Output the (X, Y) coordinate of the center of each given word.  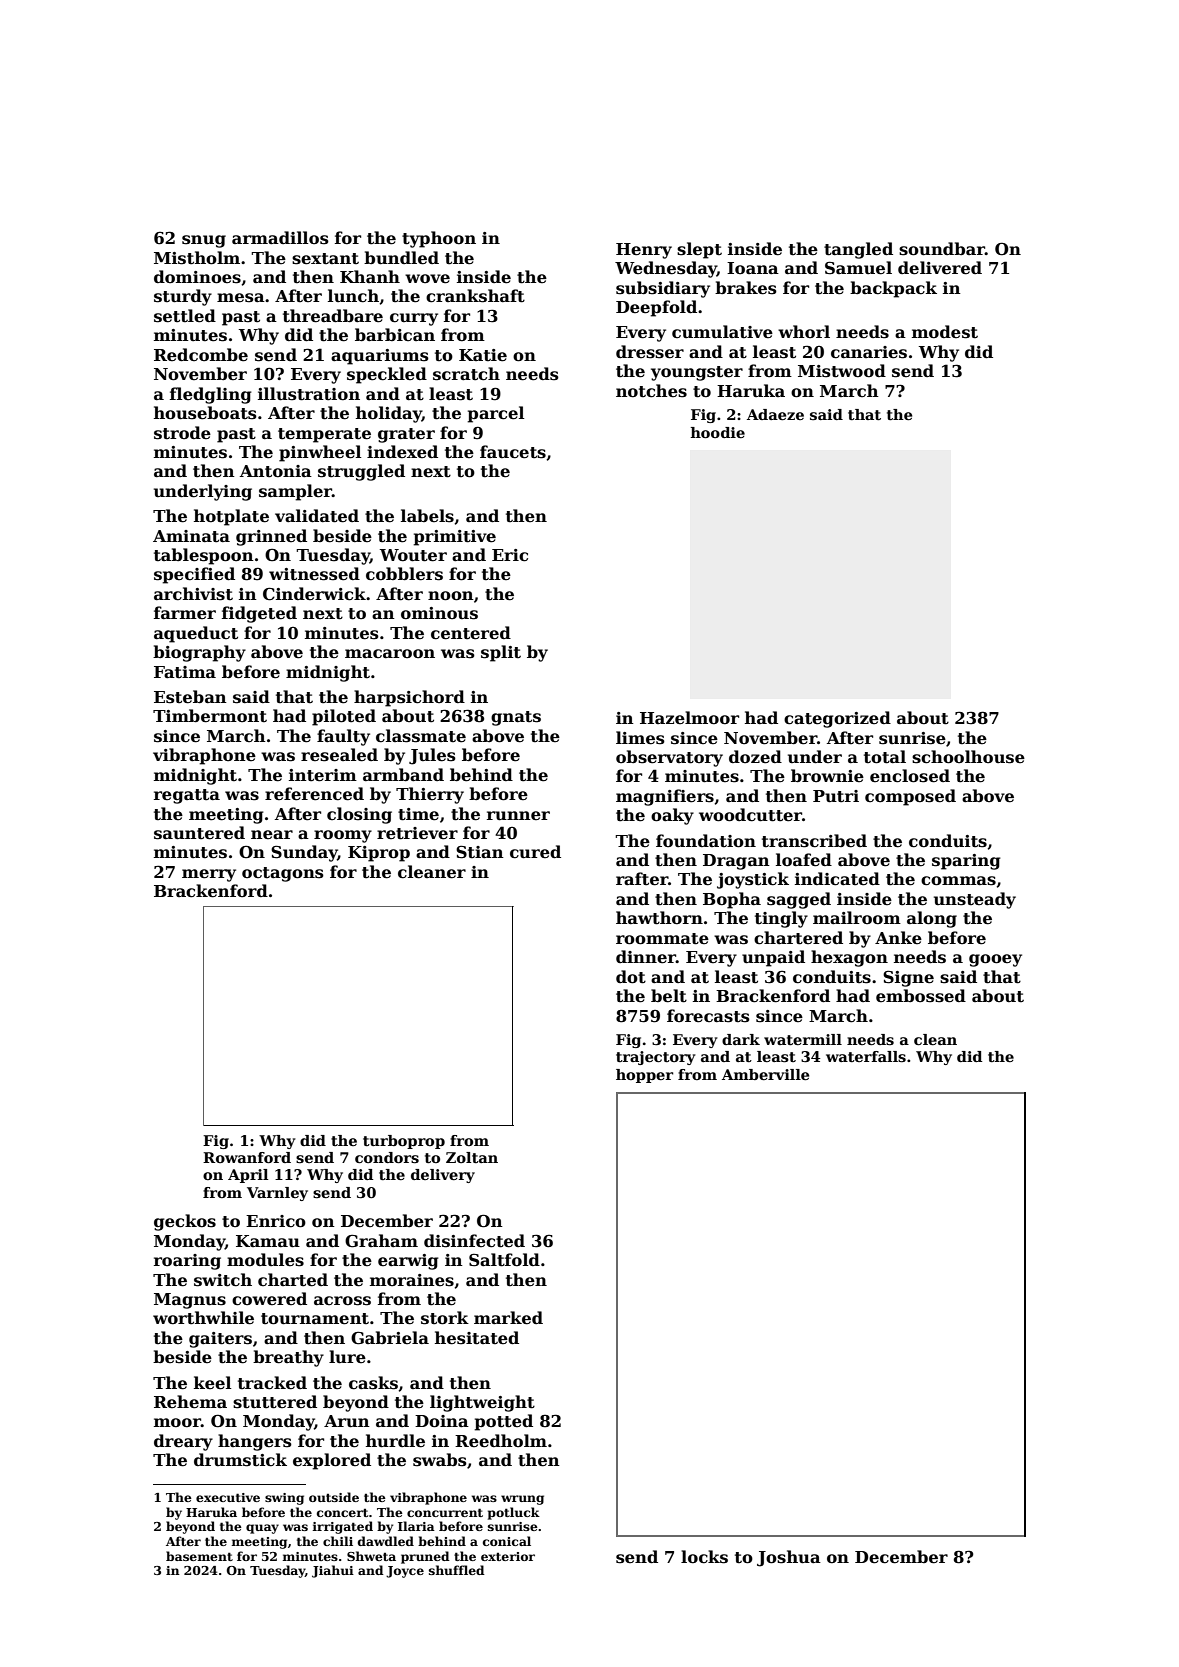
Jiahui (333, 1571)
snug (204, 241)
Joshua (789, 1558)
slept (699, 250)
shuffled (457, 1570)
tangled (858, 250)
